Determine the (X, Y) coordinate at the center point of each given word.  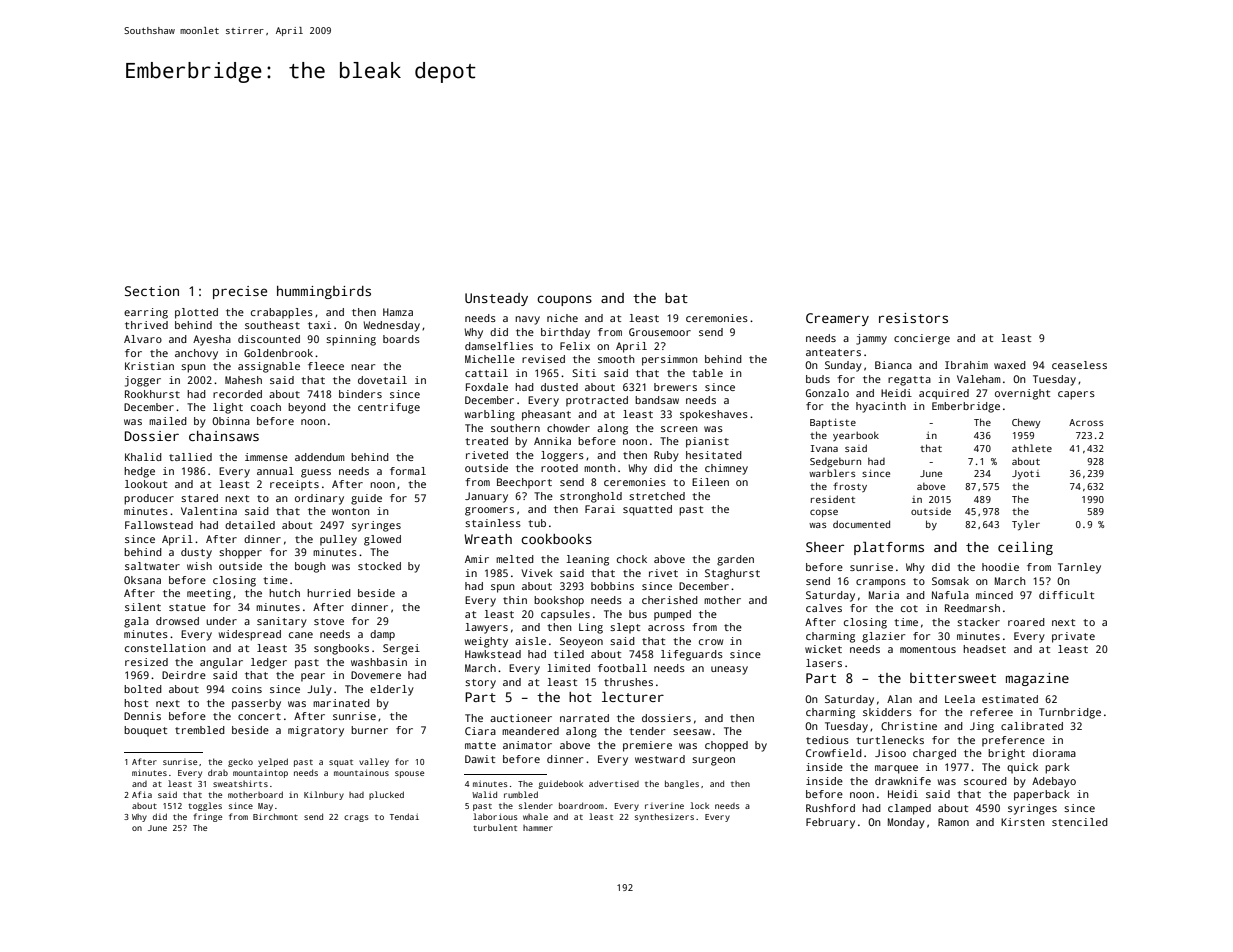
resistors (913, 318)
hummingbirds (324, 292)
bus (638, 614)
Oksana (142, 580)
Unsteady (496, 299)
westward (660, 759)
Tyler (1026, 525)
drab (218, 772)
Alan (899, 699)
